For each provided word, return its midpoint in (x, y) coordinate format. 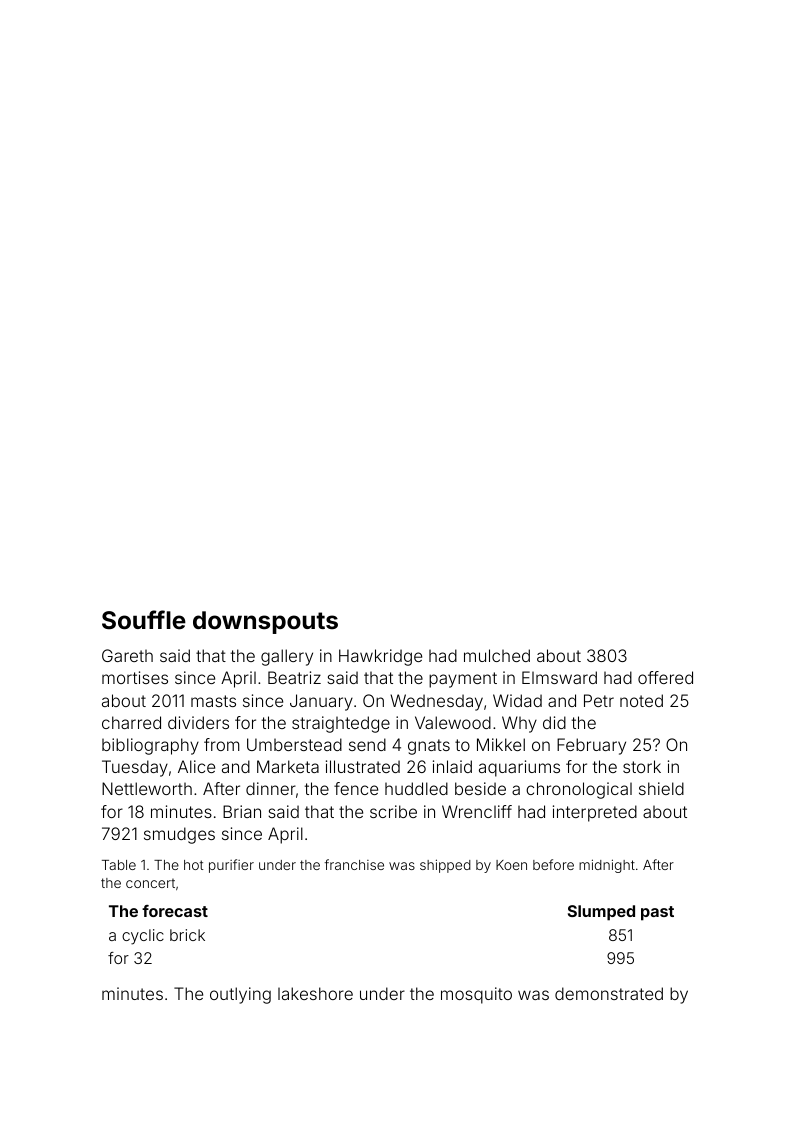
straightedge (341, 724)
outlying (240, 995)
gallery (287, 657)
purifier (231, 866)
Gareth (127, 655)
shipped (445, 866)
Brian (242, 811)
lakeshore (315, 993)
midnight (607, 866)
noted (641, 700)
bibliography (150, 746)
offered (665, 677)
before (553, 864)
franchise (354, 864)
